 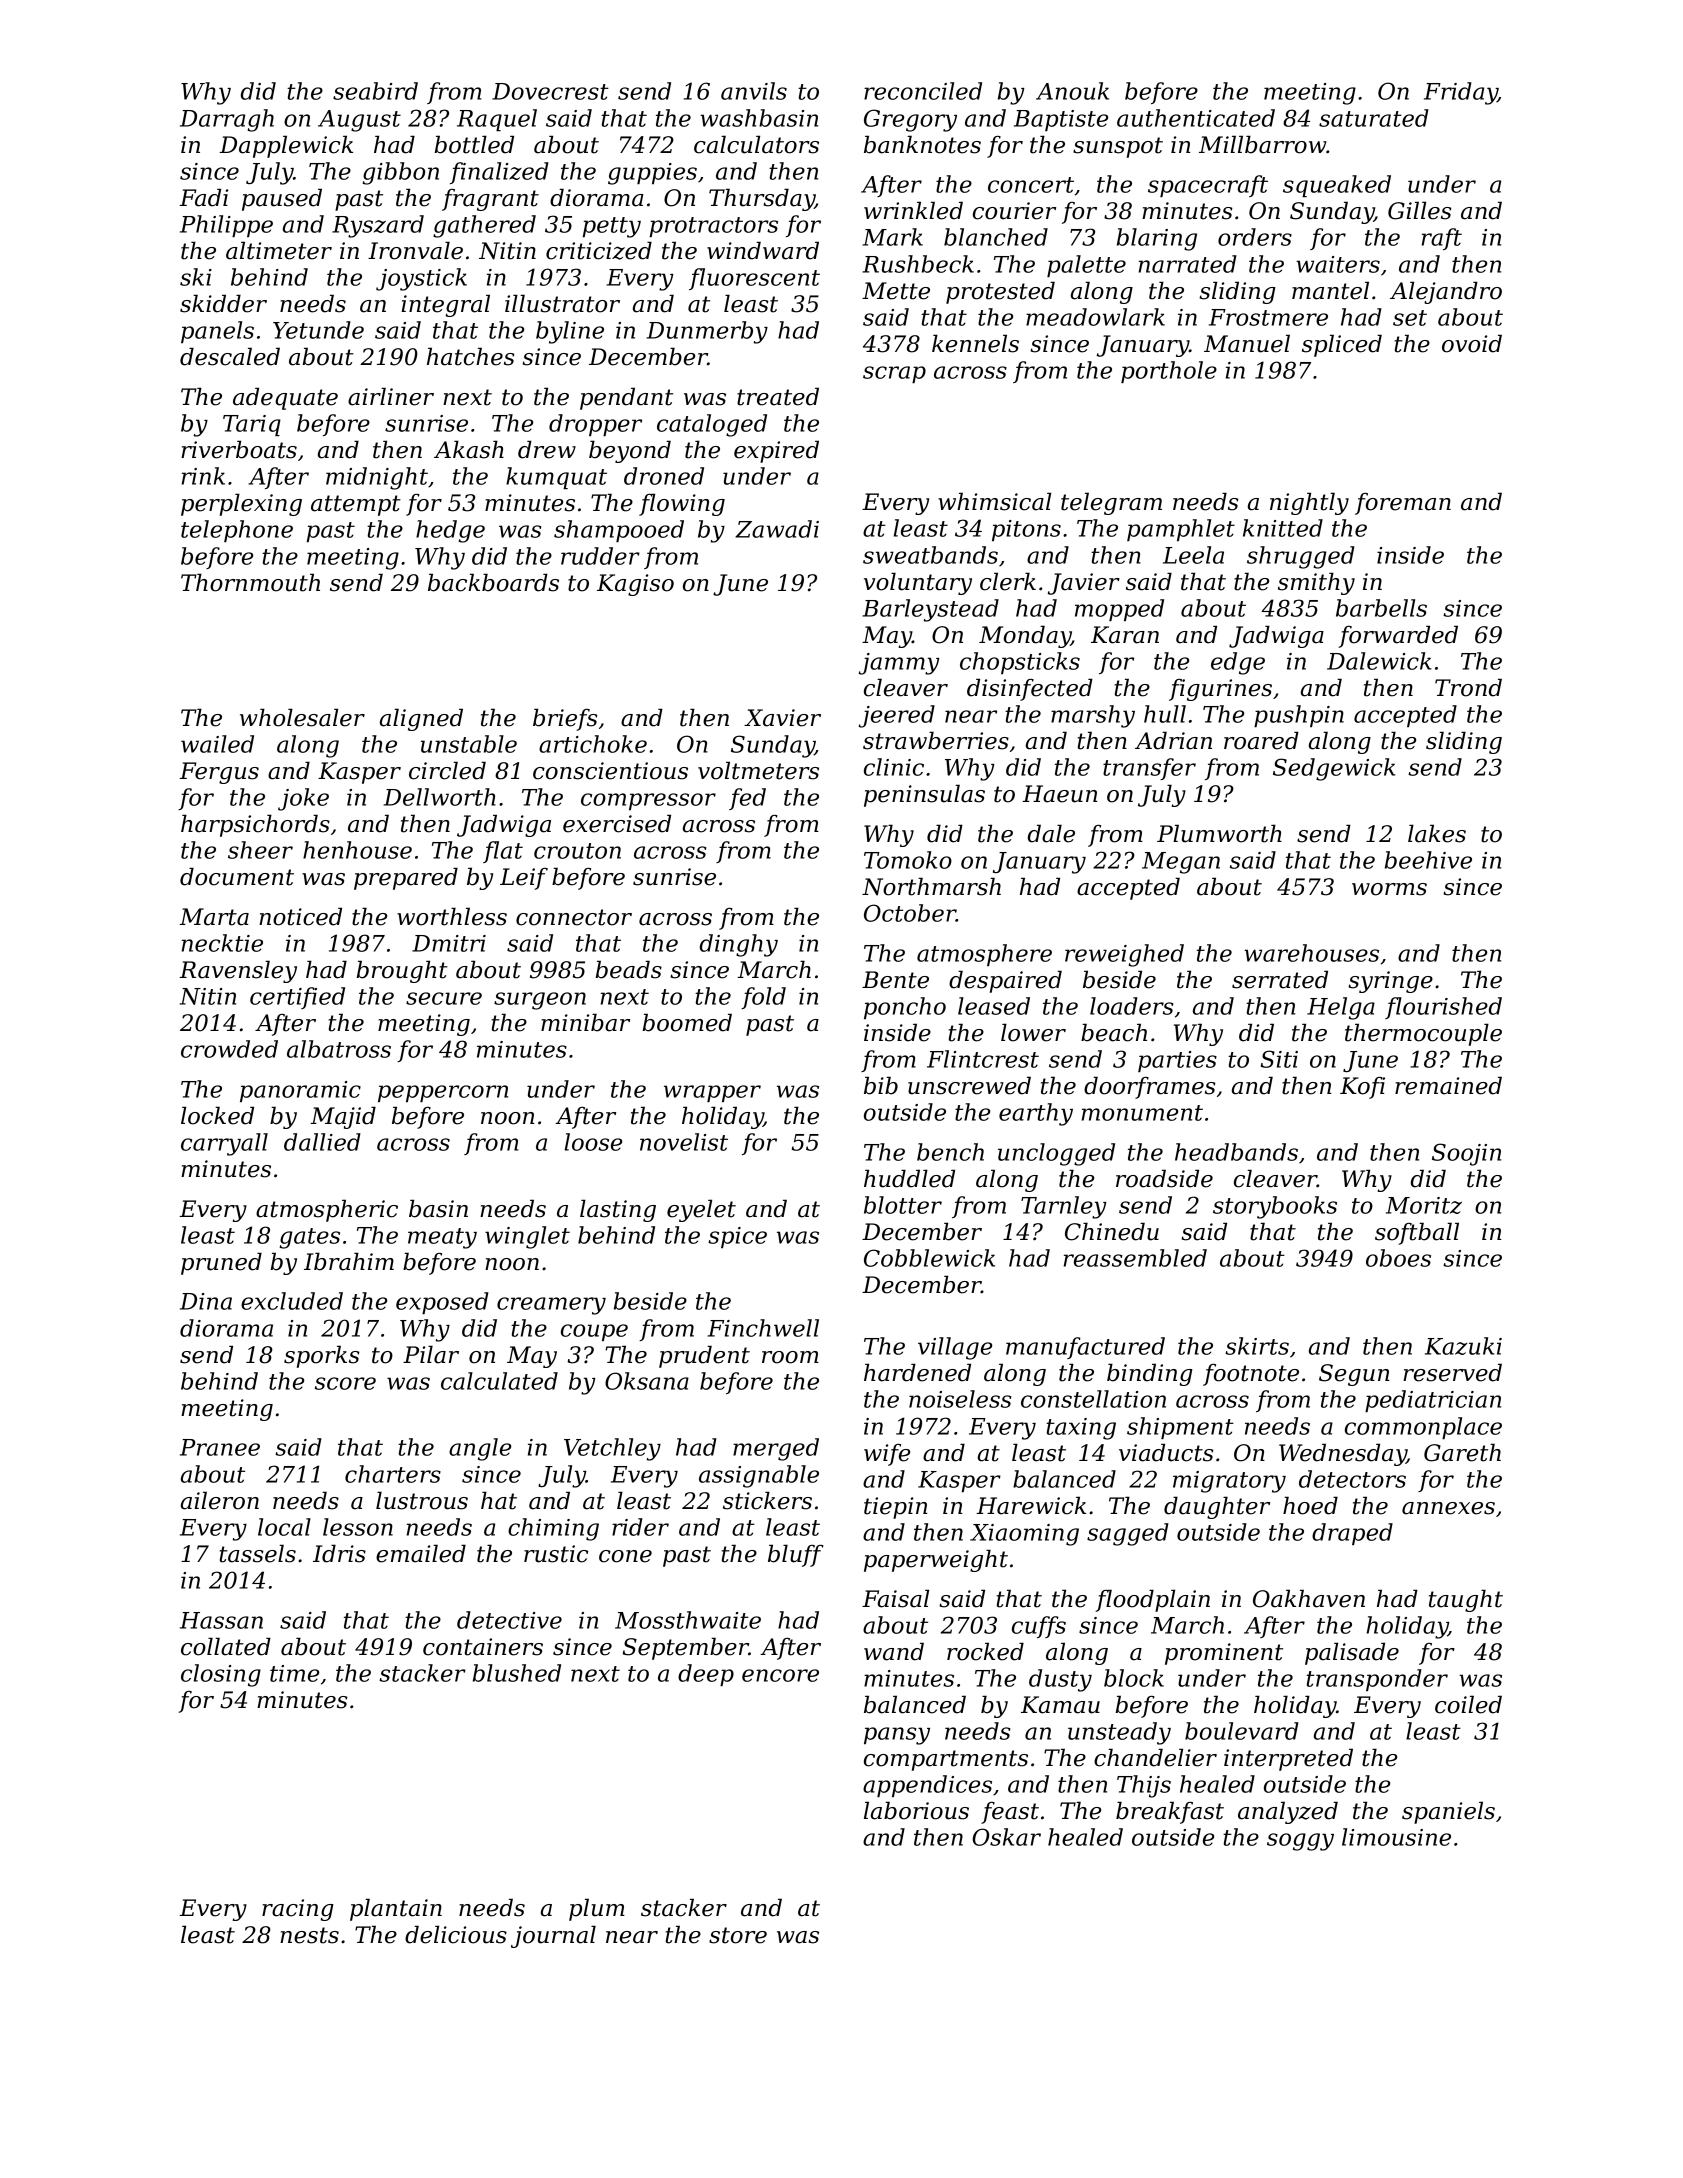 What do you see at coordinates (1300, 1842) in the screenshot?
I see `soggy` at bounding box center [1300, 1842].
